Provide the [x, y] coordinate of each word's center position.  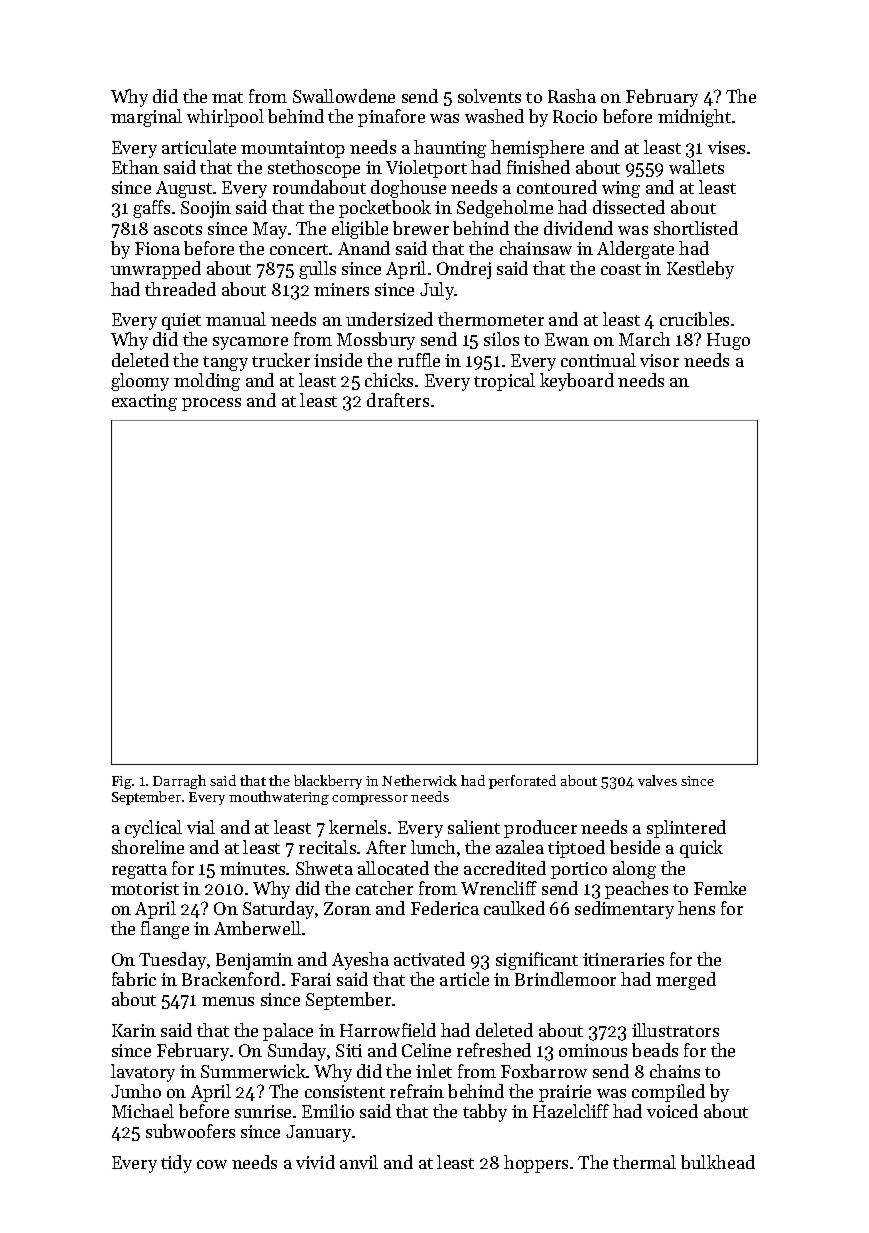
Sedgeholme [505, 209]
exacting [144, 402]
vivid [315, 1162]
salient [474, 827]
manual [236, 319]
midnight [694, 118]
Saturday [278, 910]
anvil [359, 1162]
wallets [696, 167]
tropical [504, 382]
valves [657, 780]
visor [659, 360]
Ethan [135, 167]
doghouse [408, 189]
